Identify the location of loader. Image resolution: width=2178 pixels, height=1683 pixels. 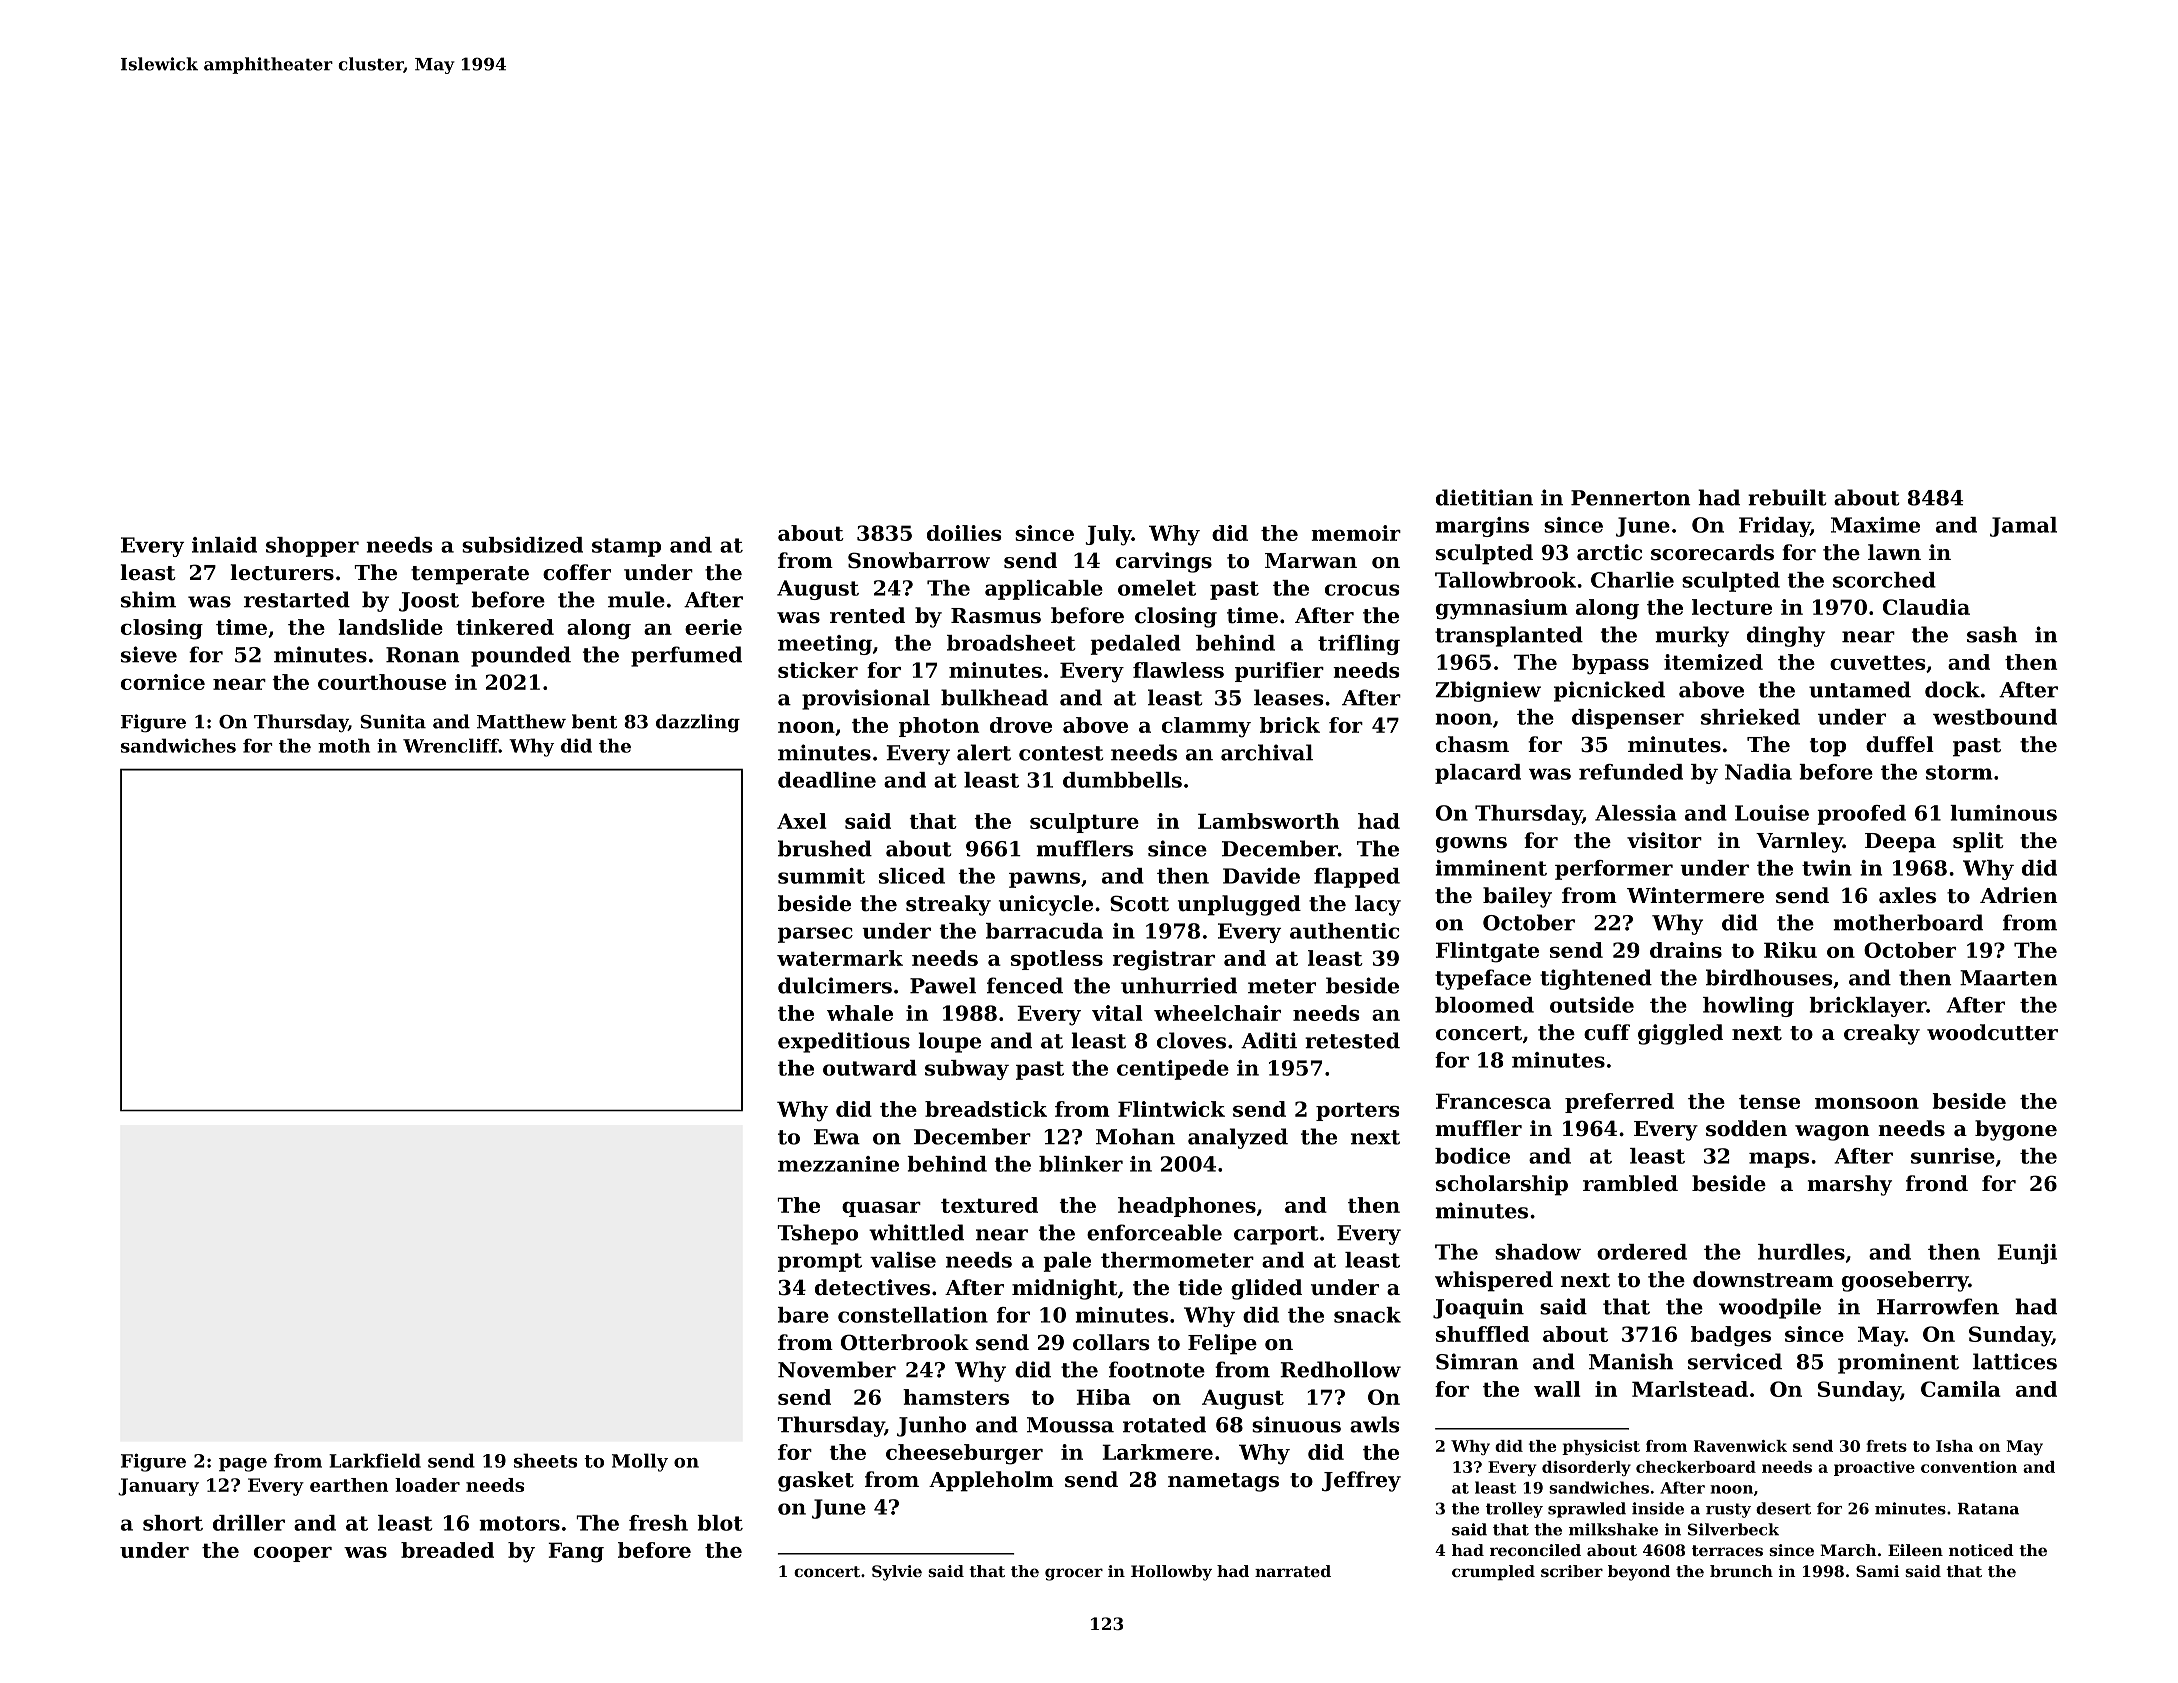
(427, 1485).
